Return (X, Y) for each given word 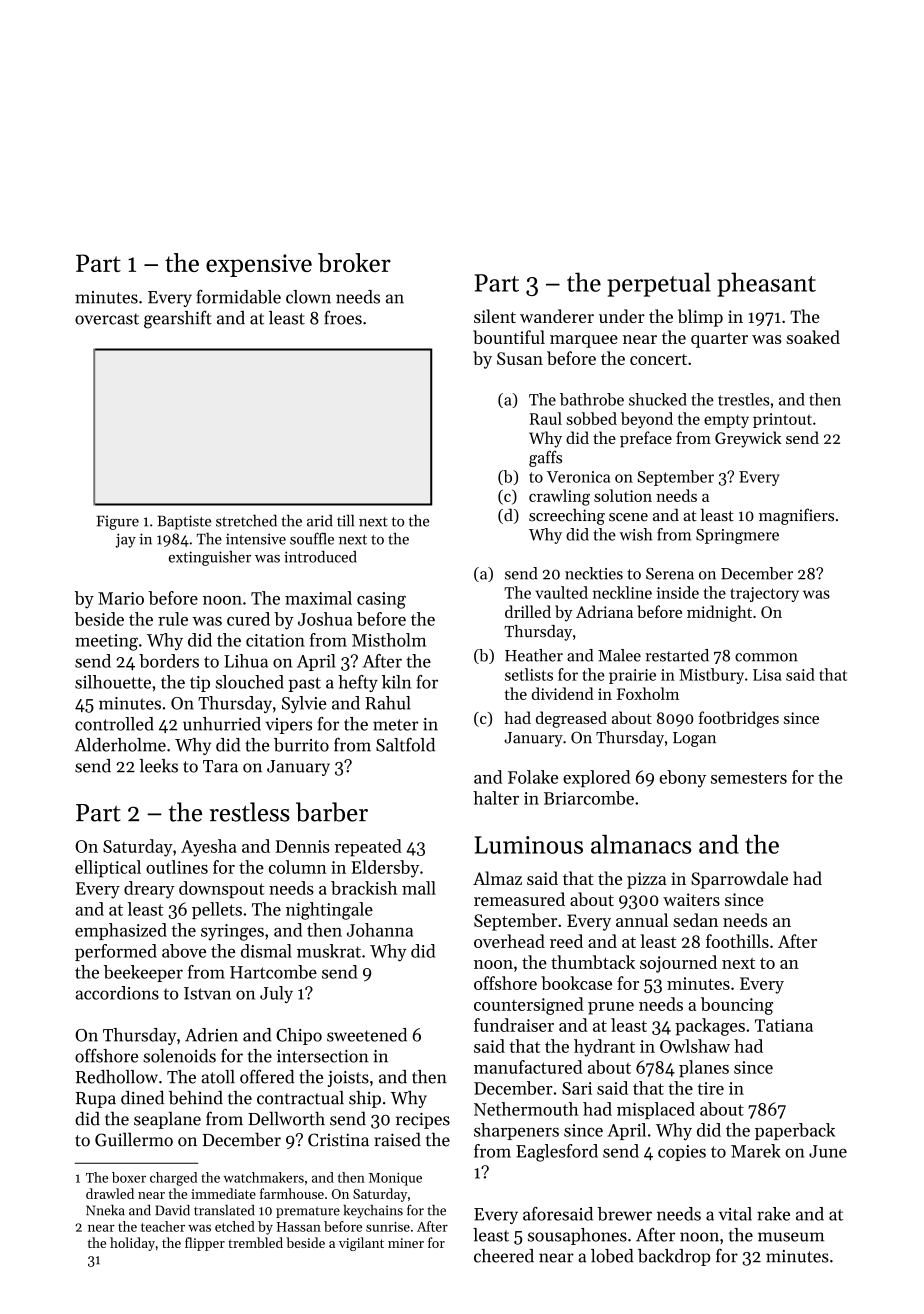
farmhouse (292, 1193)
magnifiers (796, 516)
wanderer (557, 316)
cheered (504, 1256)
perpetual (659, 284)
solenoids (179, 1056)
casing (381, 600)
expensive (259, 265)
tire (710, 1088)
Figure (118, 522)
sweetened (367, 1035)
